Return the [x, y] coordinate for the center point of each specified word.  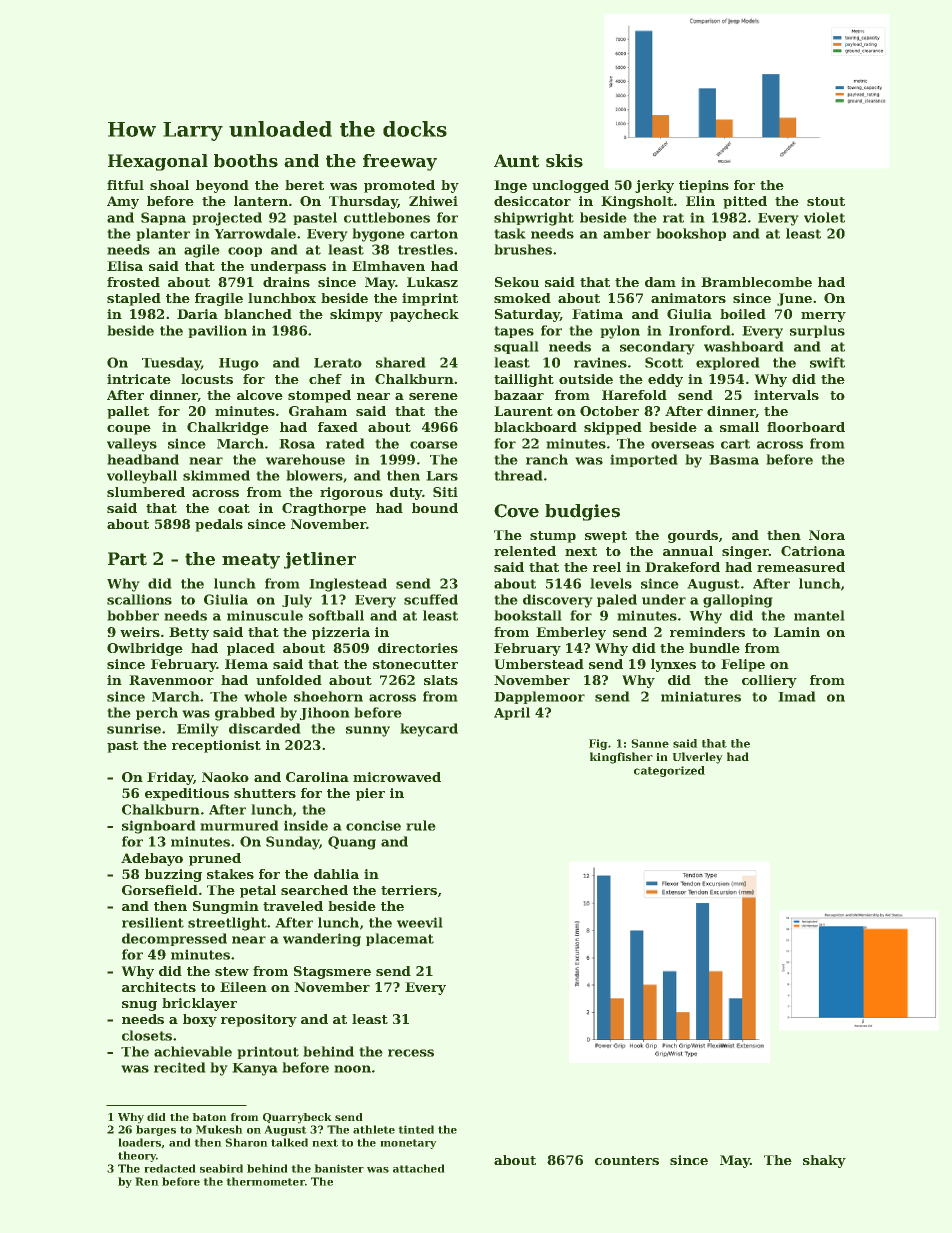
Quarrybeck [297, 1118]
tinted [416, 1129]
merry [823, 317]
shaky [824, 1161]
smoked [522, 298]
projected [227, 219]
